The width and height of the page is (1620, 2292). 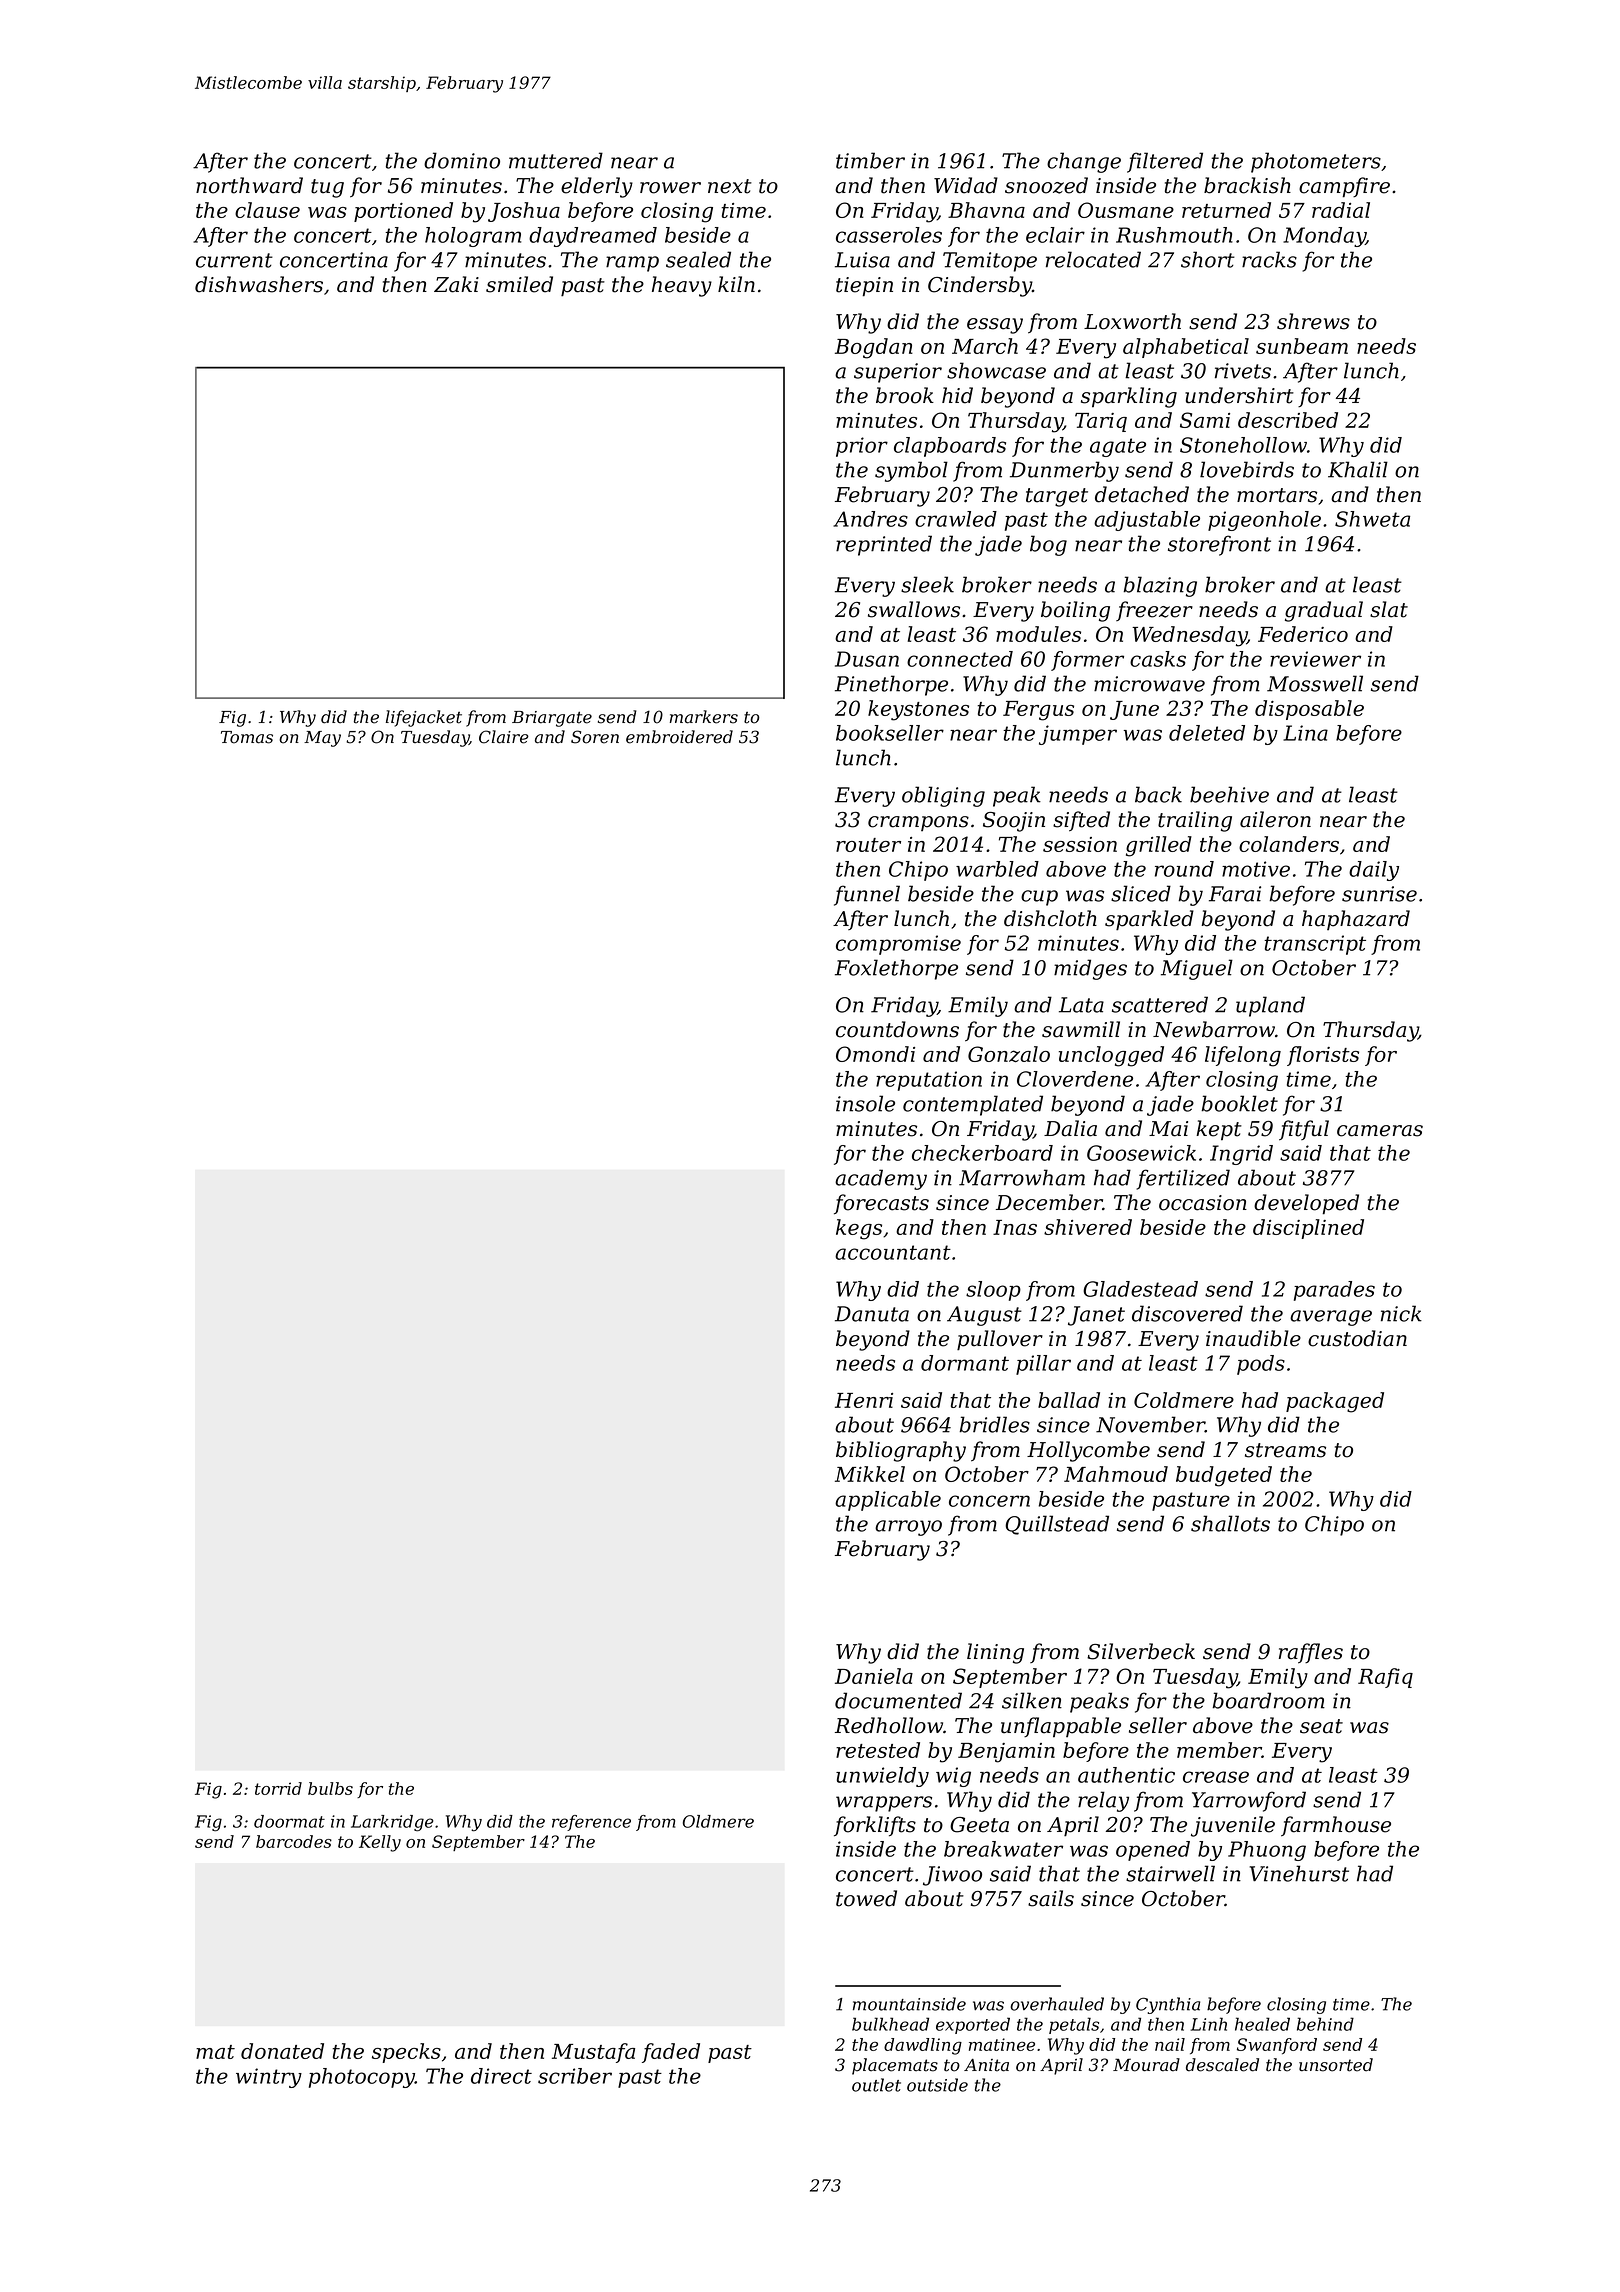 What do you see at coordinates (1305, 733) in the page?
I see `Lina` at bounding box center [1305, 733].
